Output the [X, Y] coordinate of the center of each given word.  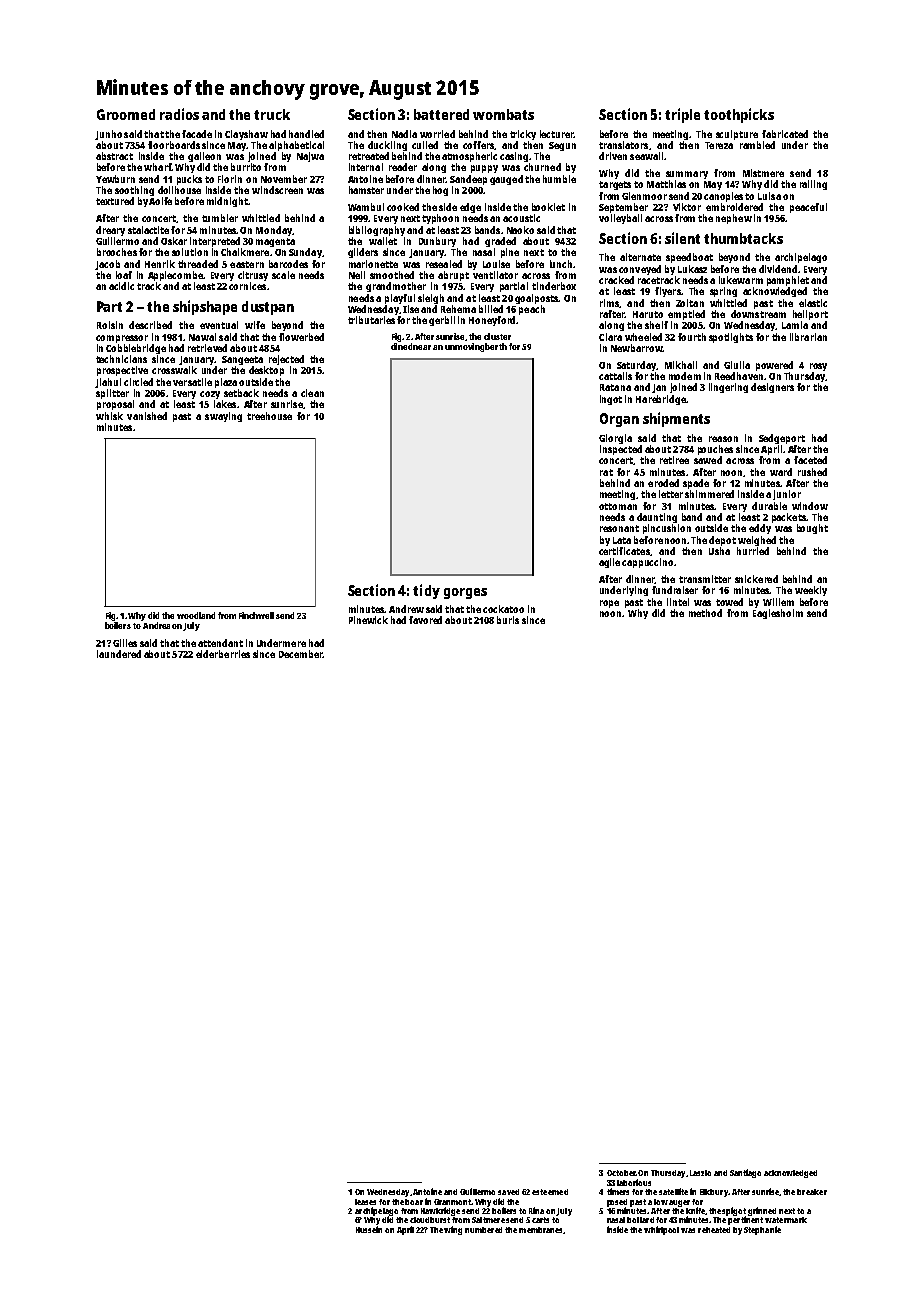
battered [441, 114]
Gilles [125, 643]
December [301, 654]
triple [682, 115]
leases [365, 1202]
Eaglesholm [778, 614]
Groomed [126, 114]
